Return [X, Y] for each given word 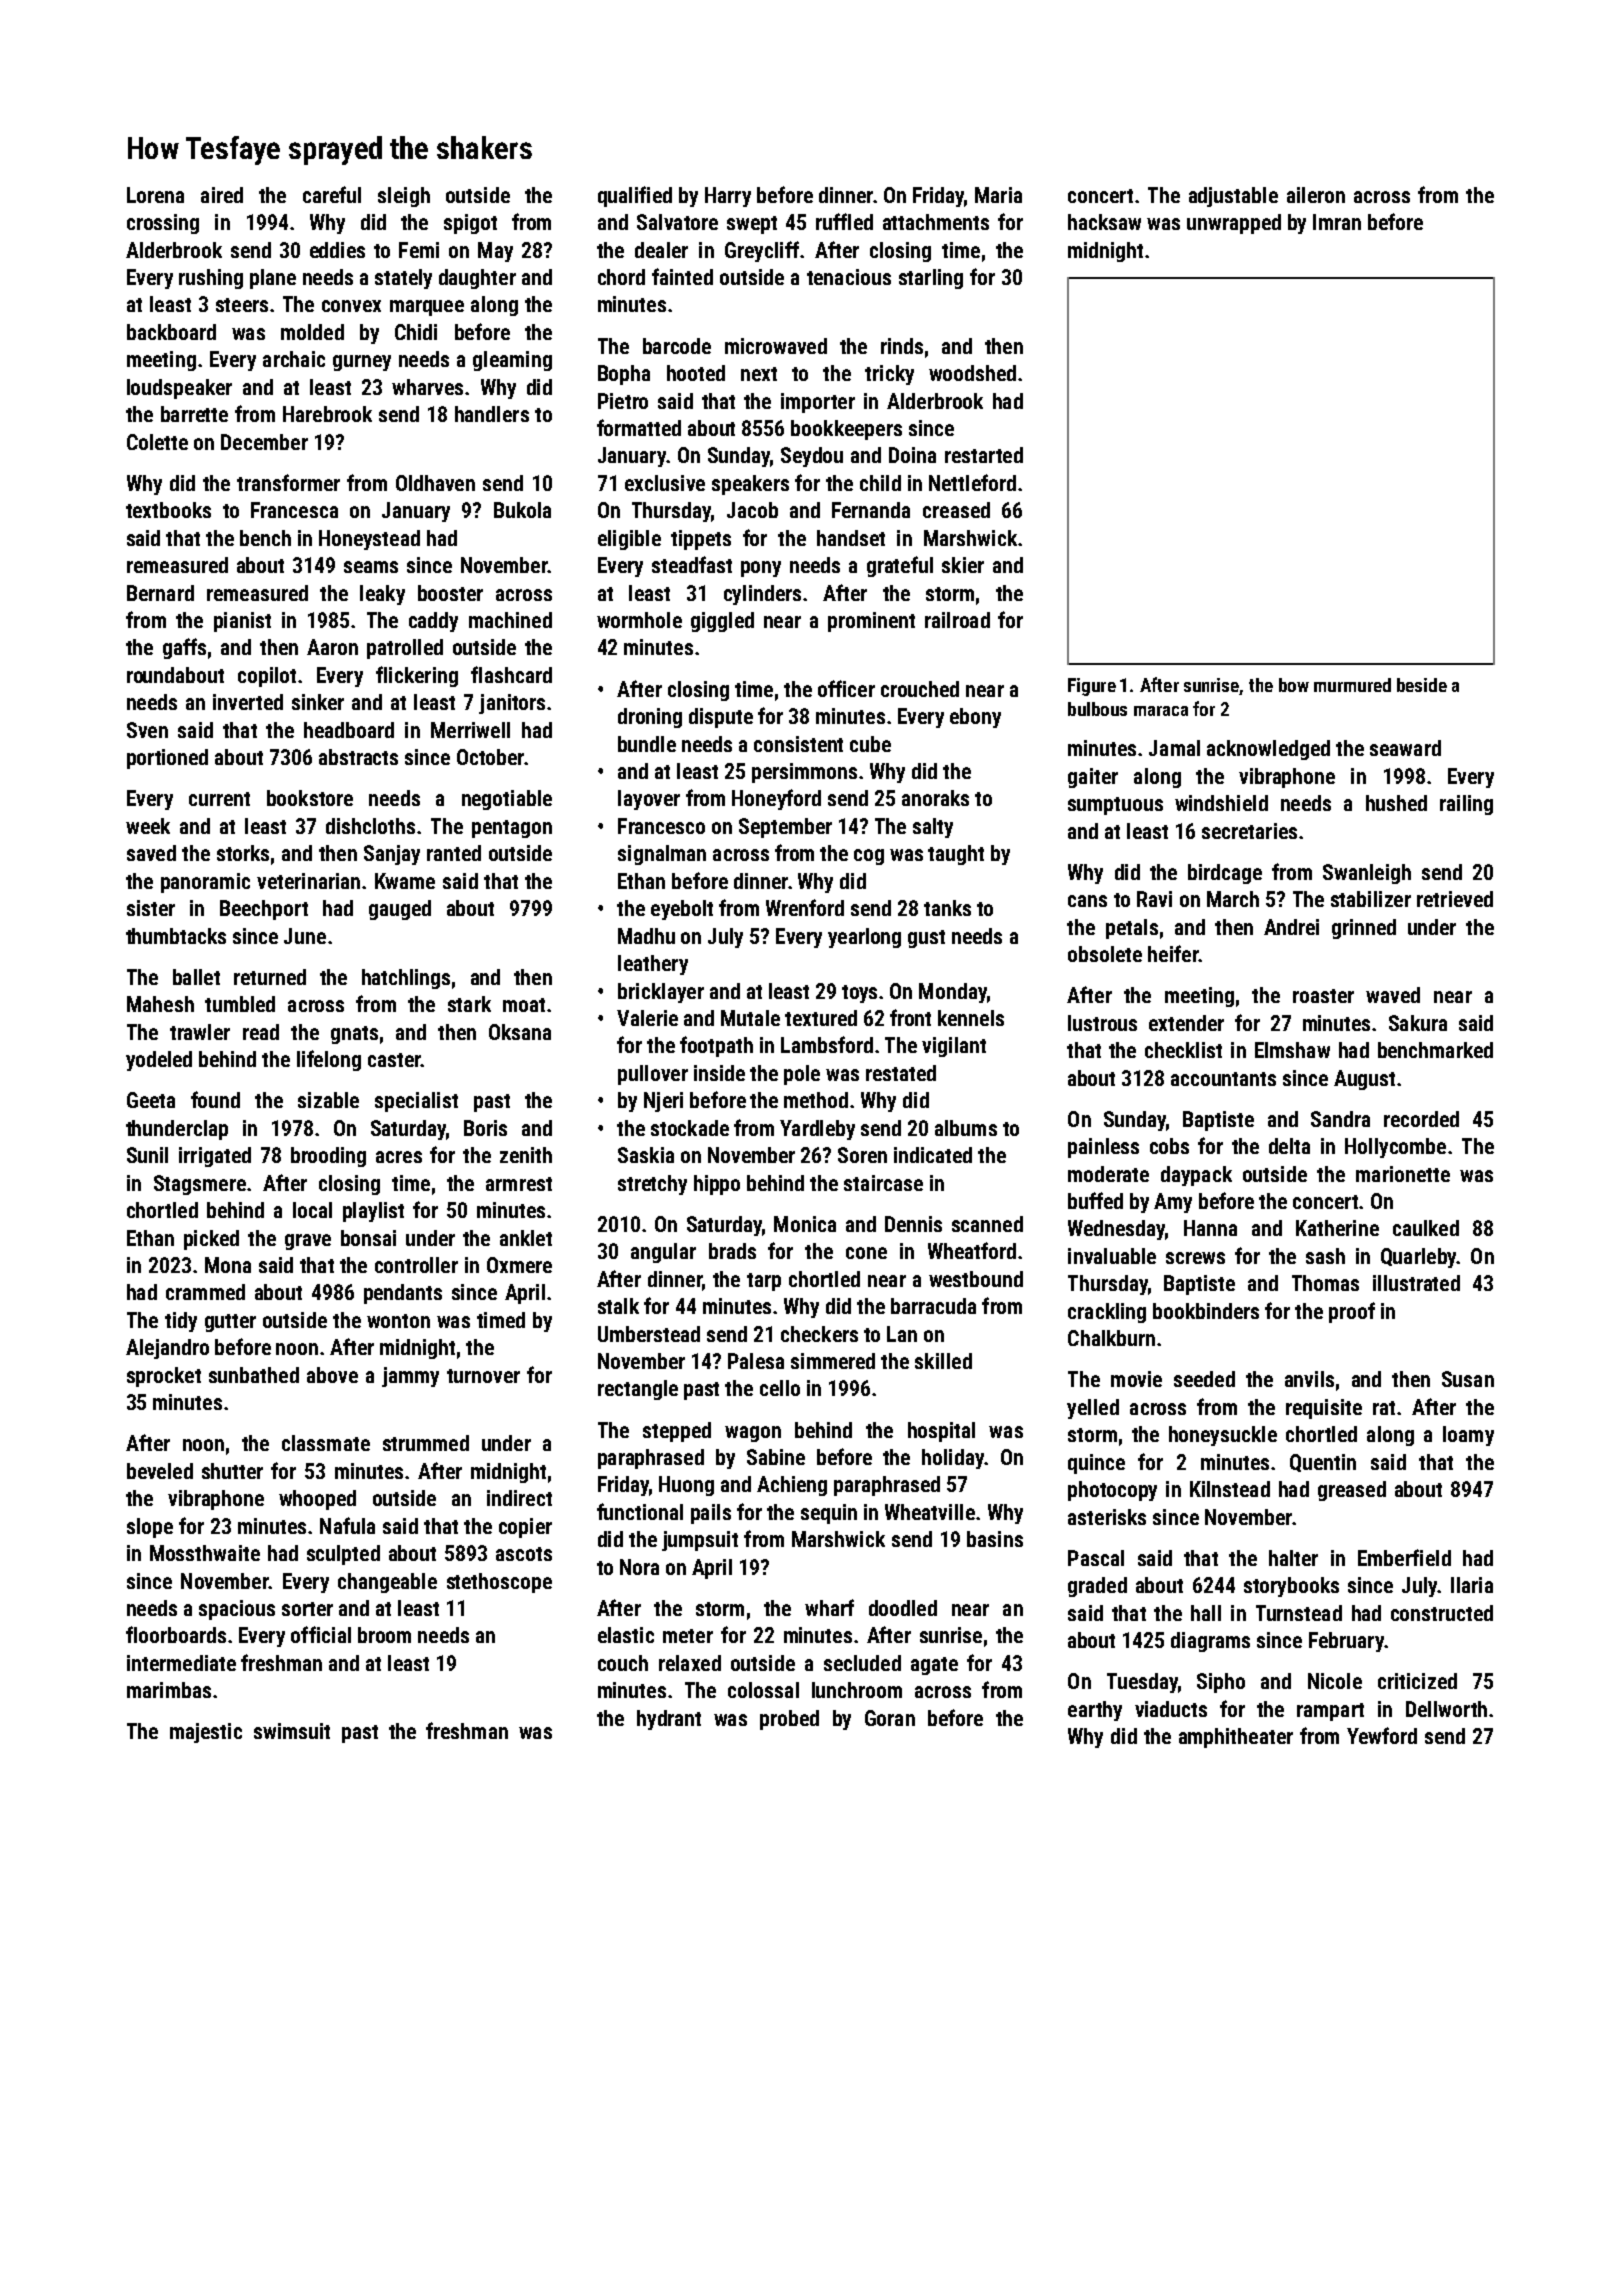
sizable [328, 1100]
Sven [147, 730]
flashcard [511, 674]
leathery [653, 965]
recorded [1421, 1119]
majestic [206, 1733]
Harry [728, 197]
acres [399, 1157]
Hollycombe [1395, 1148]
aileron [1316, 195]
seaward [1405, 748]
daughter [477, 279]
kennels [971, 1018]
